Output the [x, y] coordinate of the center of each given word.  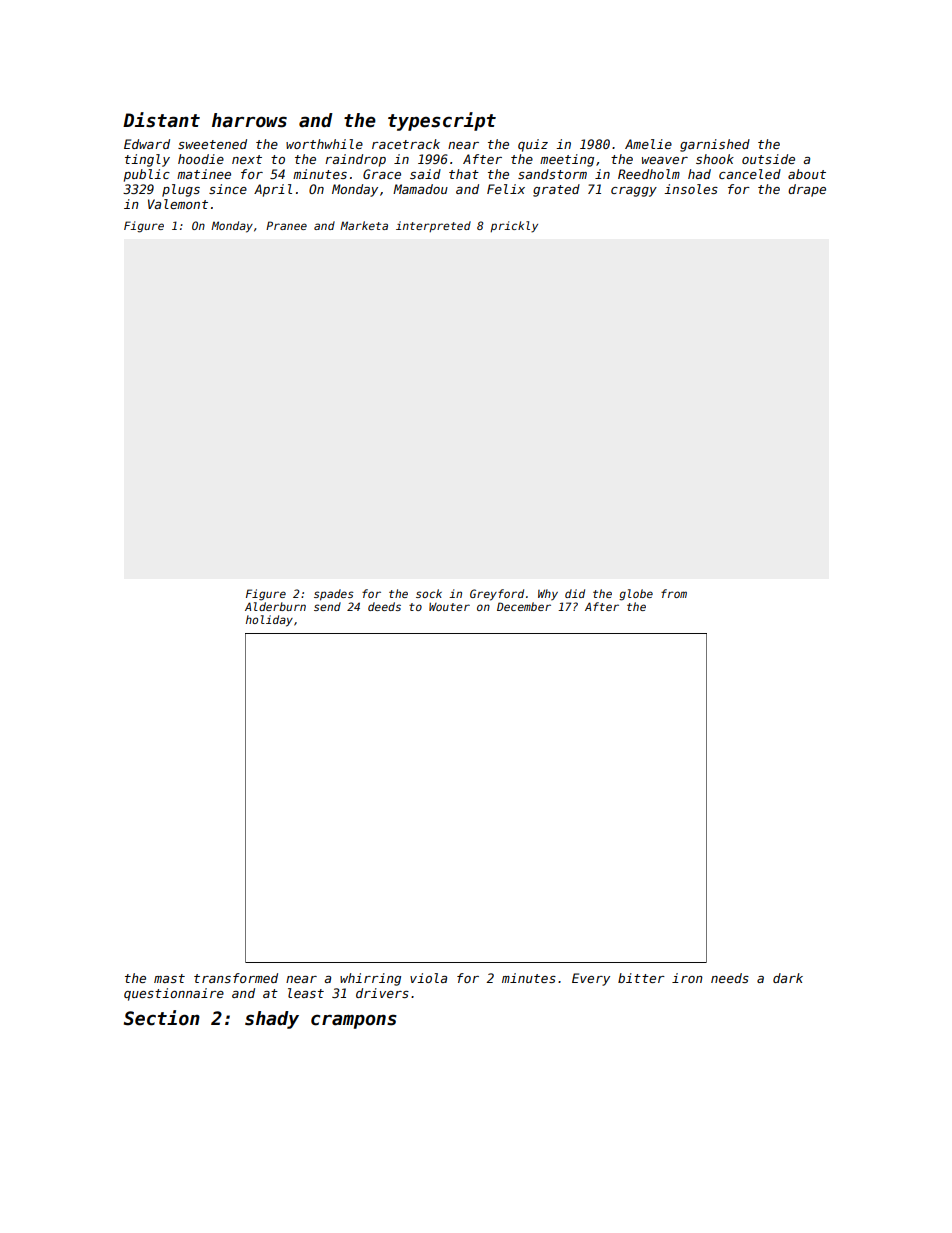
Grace [382, 174]
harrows [249, 120]
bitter [641, 978]
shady [272, 1020]
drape [807, 190]
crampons [354, 1021]
